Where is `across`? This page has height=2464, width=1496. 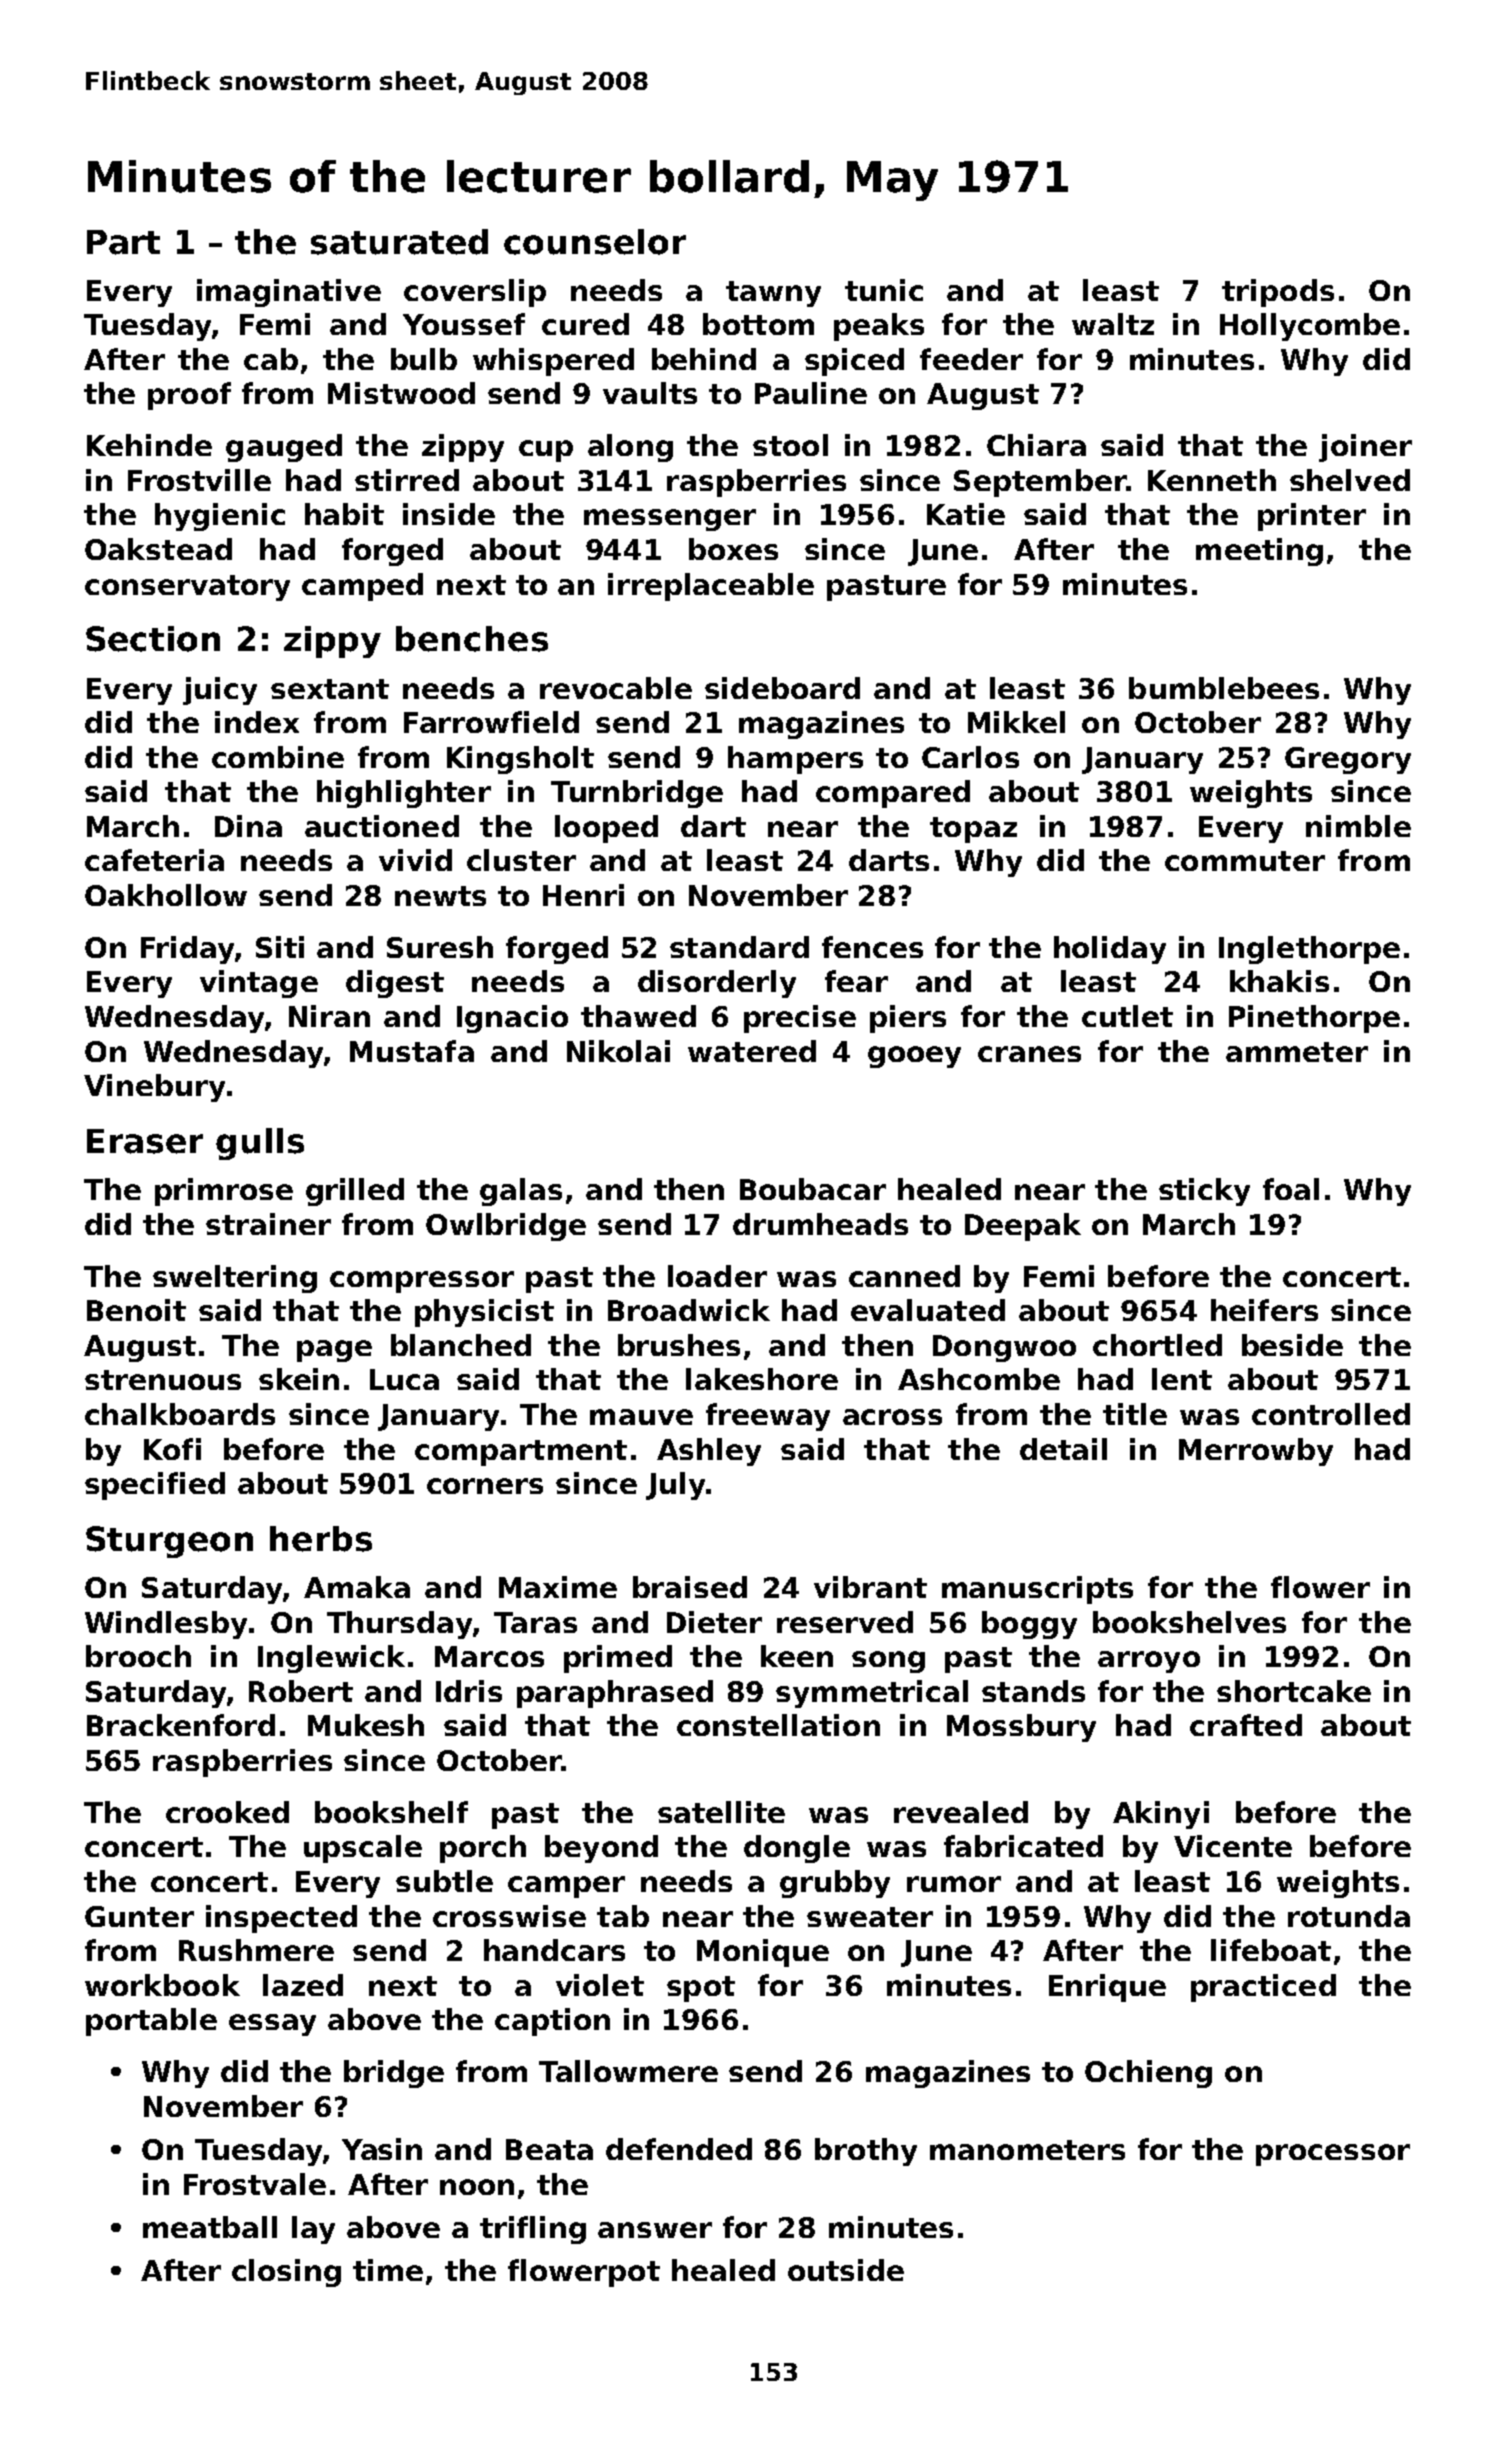
across is located at coordinates (892, 1417).
